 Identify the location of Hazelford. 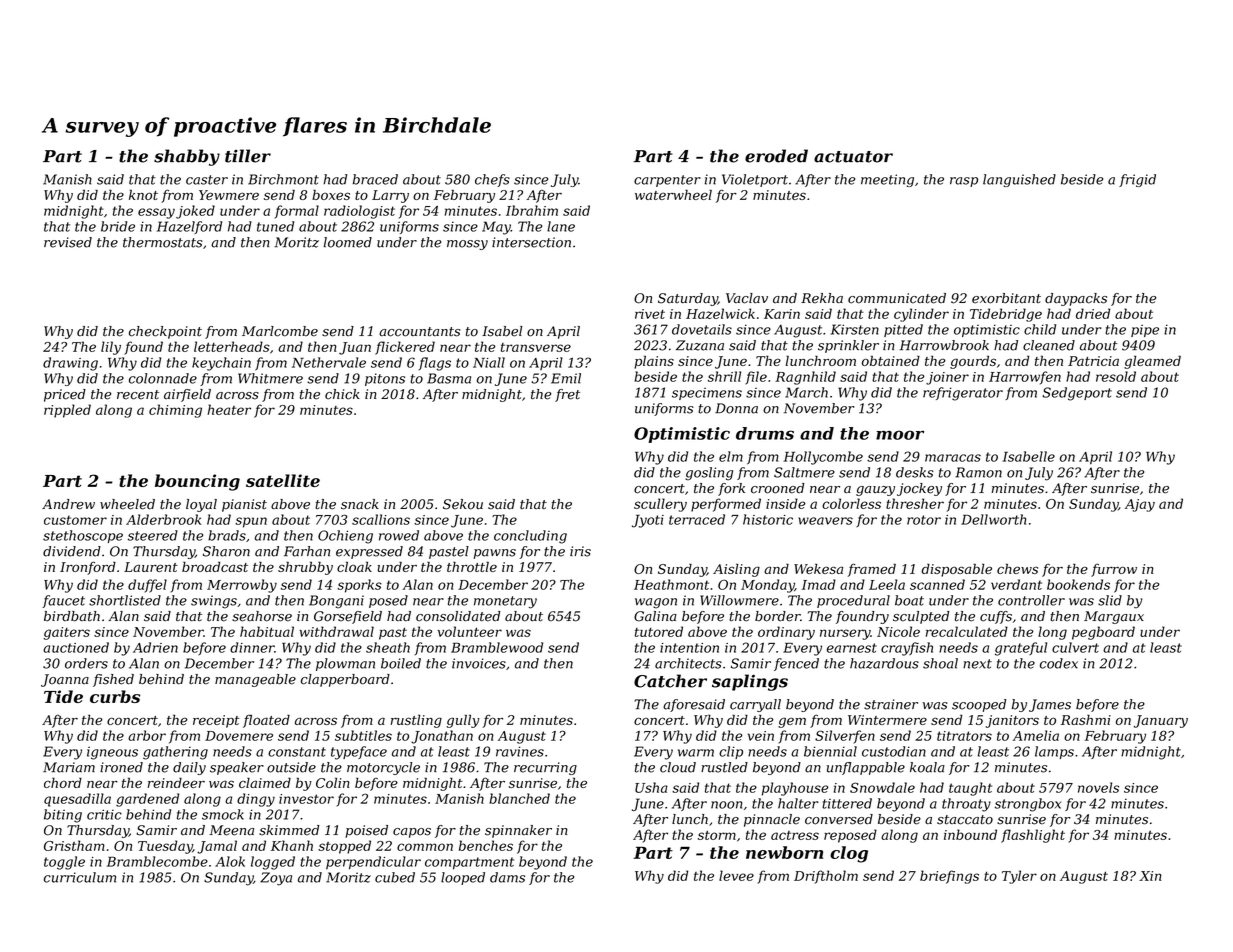
(189, 227).
